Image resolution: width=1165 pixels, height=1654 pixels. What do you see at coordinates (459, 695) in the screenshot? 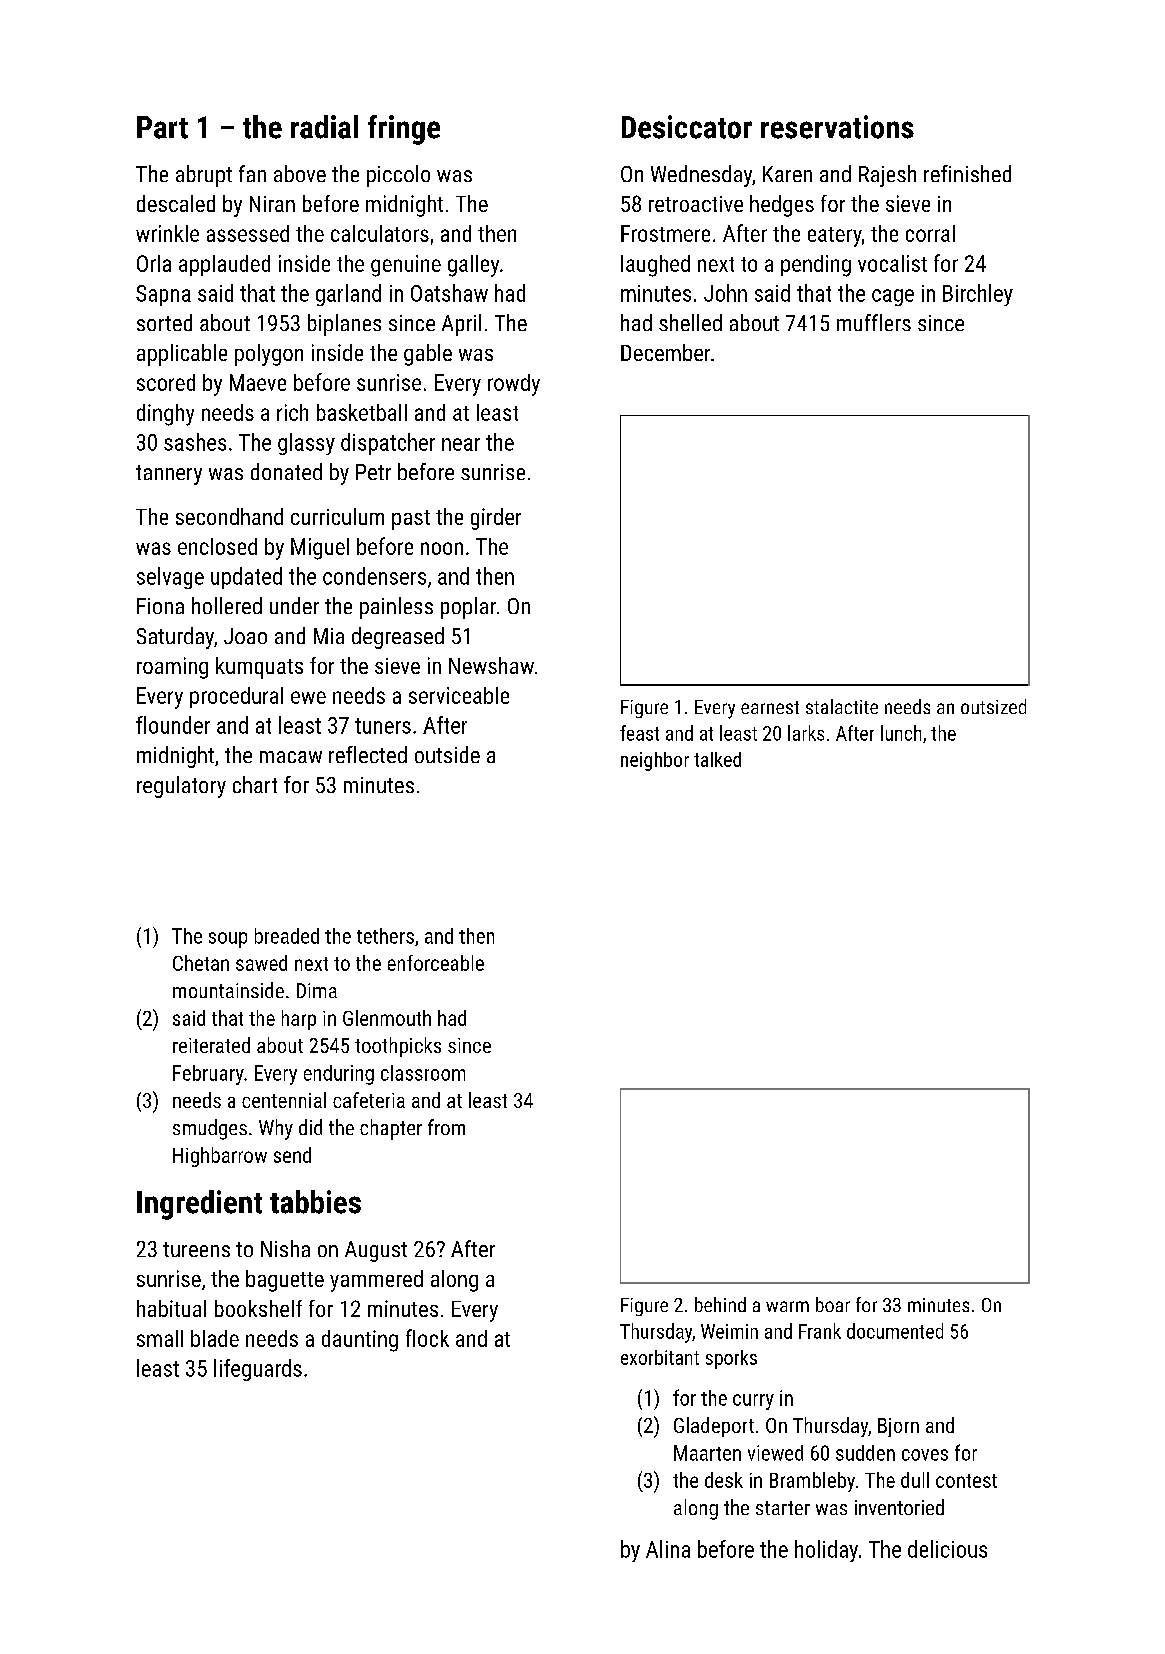
I see `serviceable` at bounding box center [459, 695].
